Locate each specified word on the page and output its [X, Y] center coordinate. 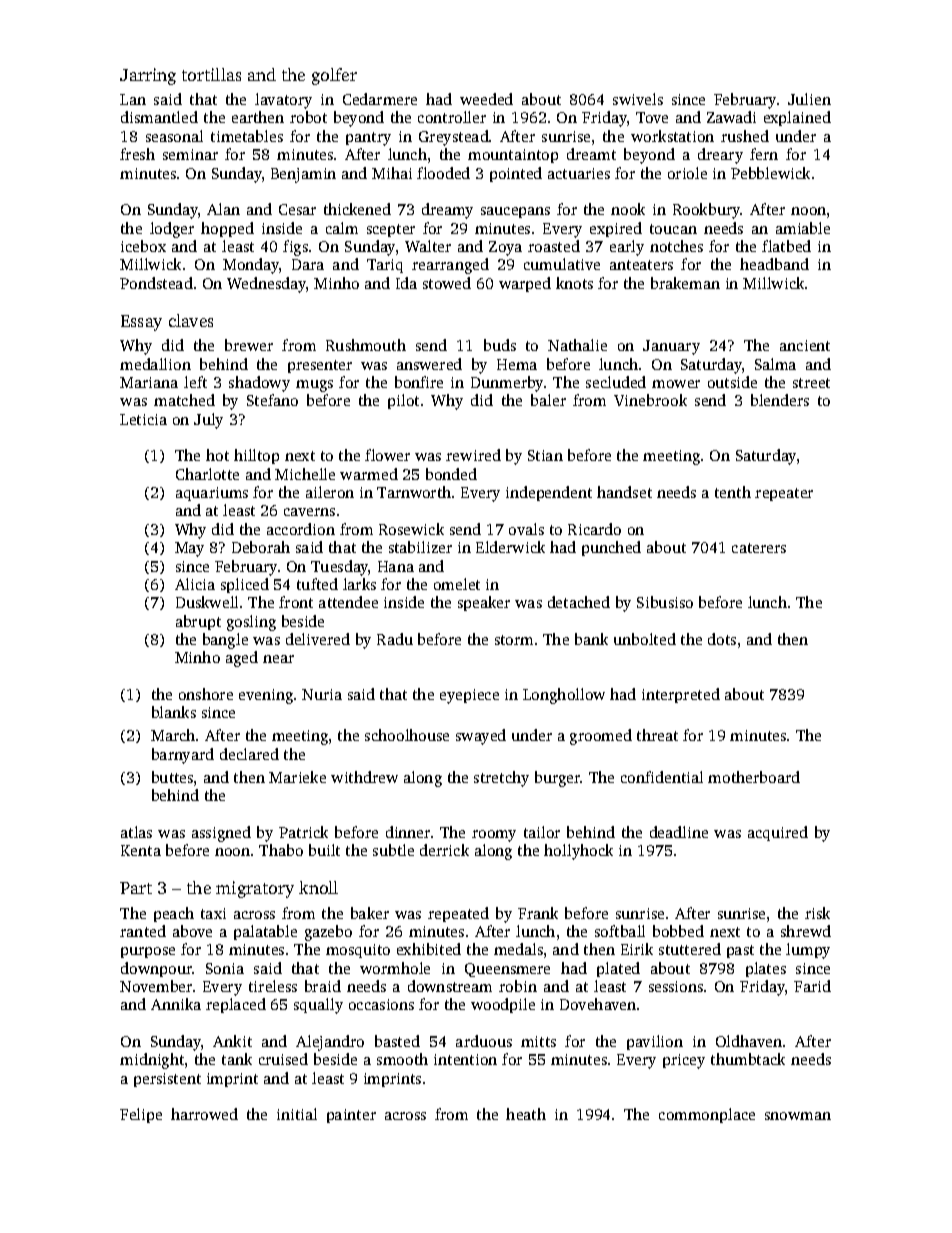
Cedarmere [380, 99]
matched [184, 400]
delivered [318, 639]
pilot [403, 401]
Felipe [141, 1115]
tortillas [211, 74]
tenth [733, 492]
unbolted [645, 639]
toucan [673, 229]
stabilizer [420, 547]
